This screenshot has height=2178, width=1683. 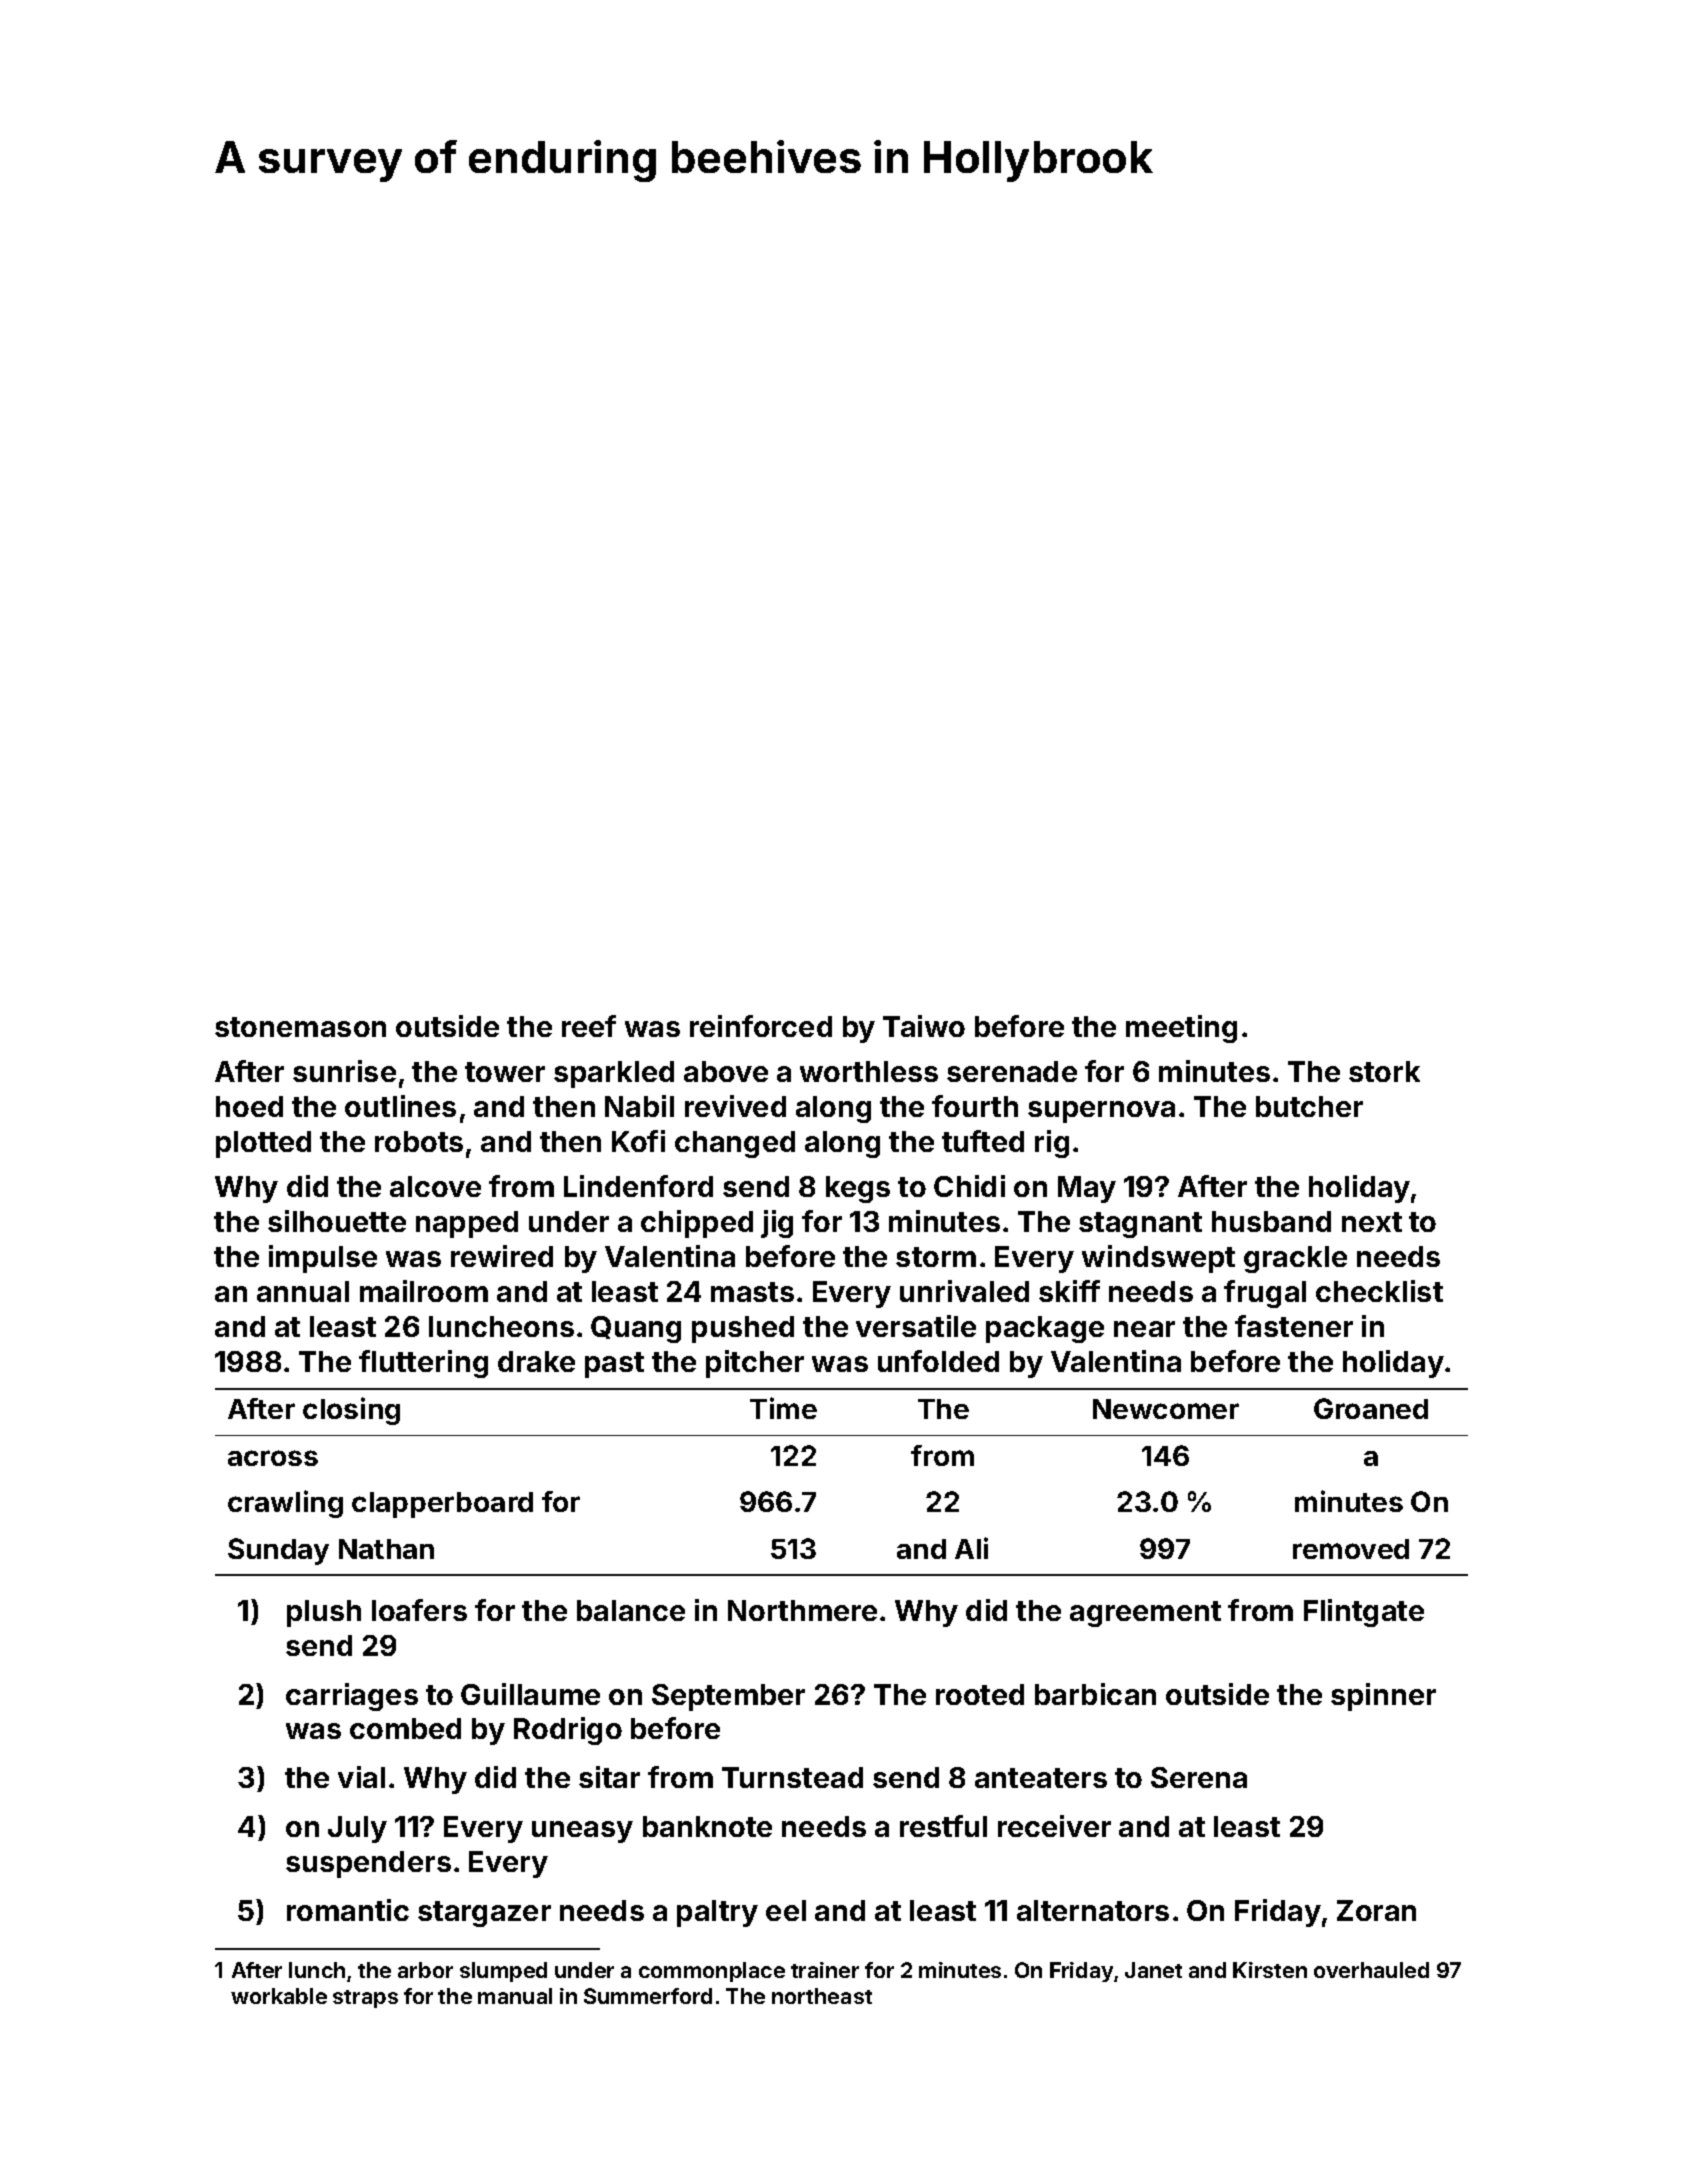 What do you see at coordinates (357, 1829) in the screenshot?
I see `July` at bounding box center [357, 1829].
